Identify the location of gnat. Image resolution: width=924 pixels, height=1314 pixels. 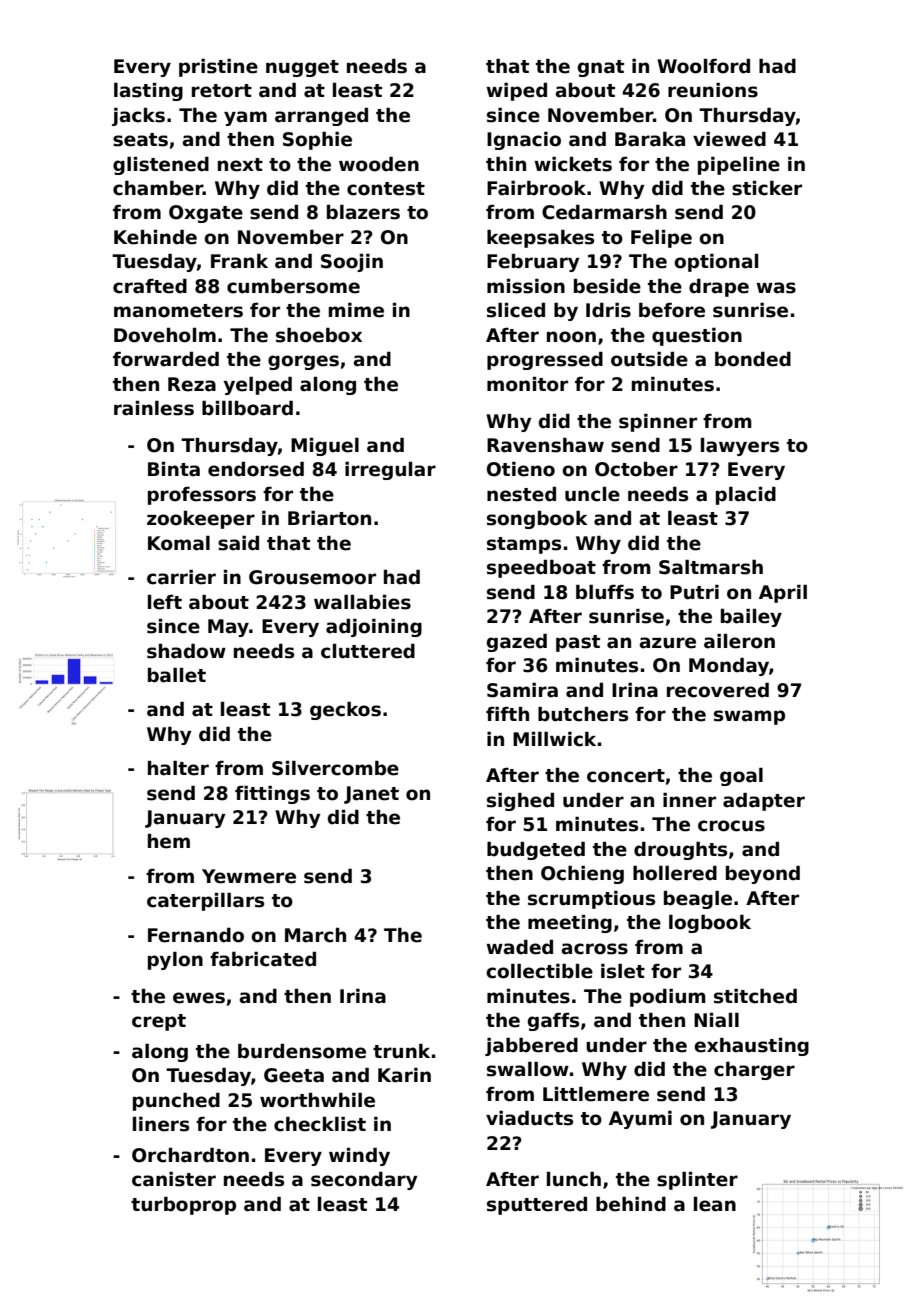
(601, 68).
